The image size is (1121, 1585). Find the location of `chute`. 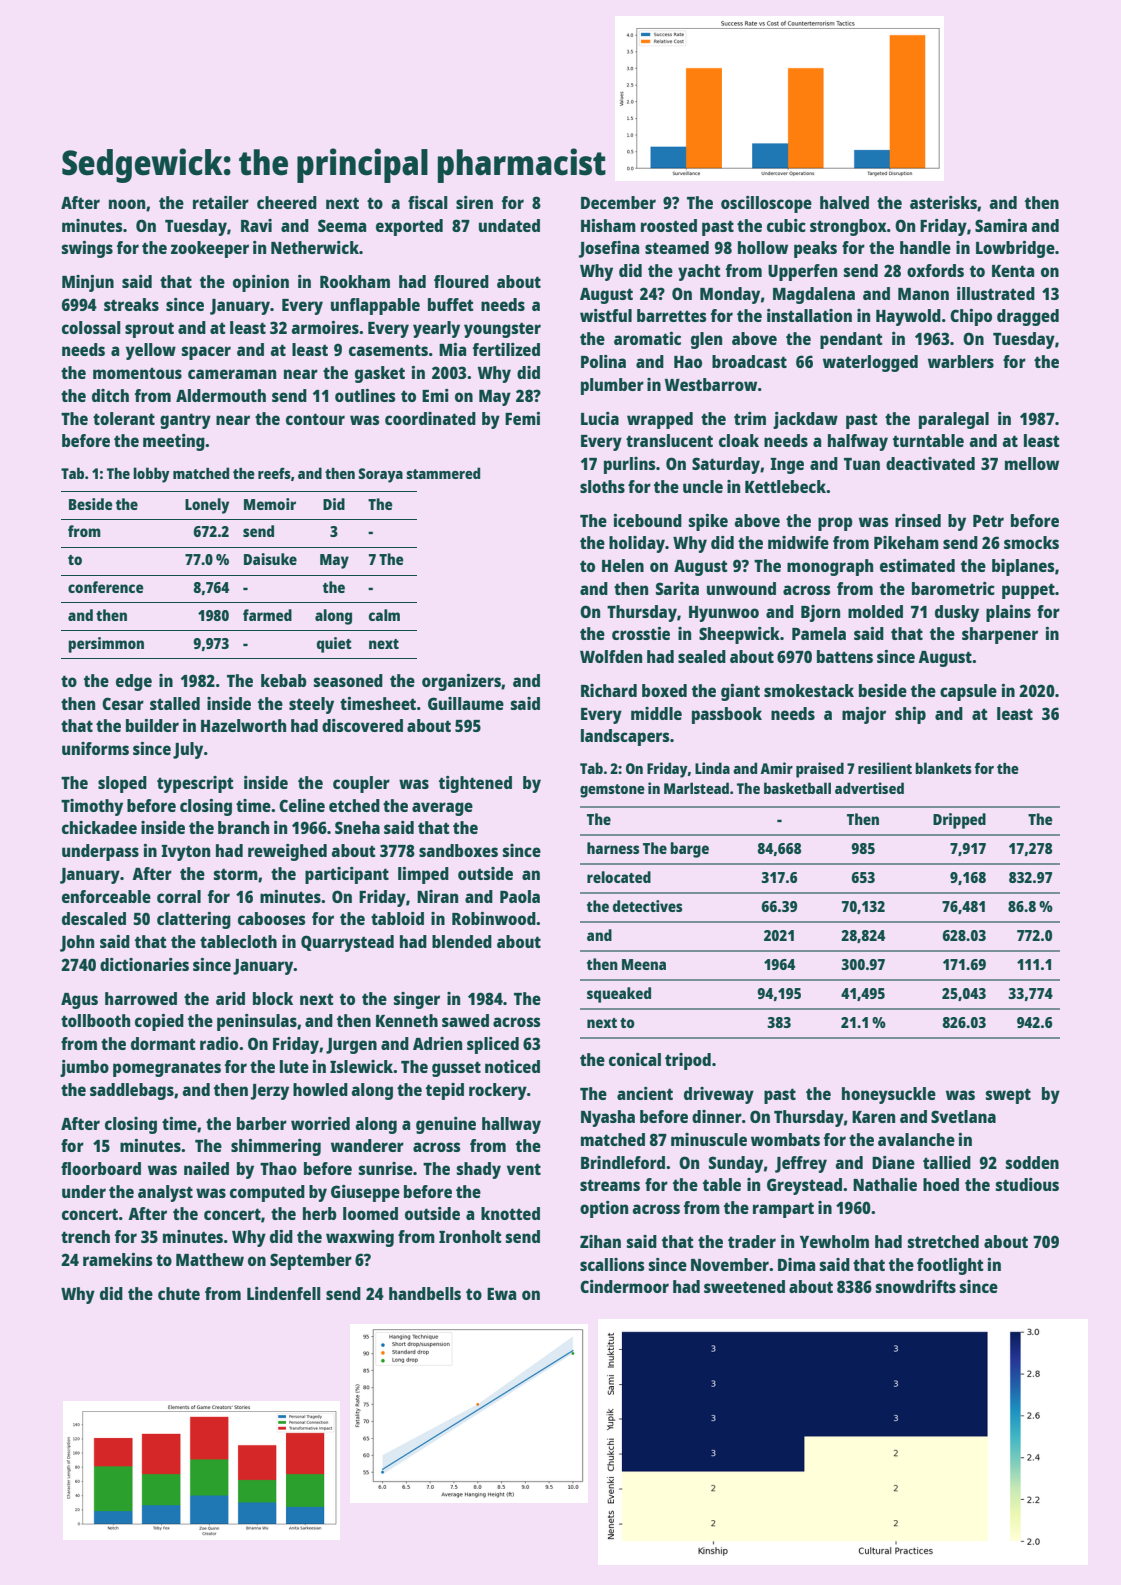

chute is located at coordinates (179, 1293).
